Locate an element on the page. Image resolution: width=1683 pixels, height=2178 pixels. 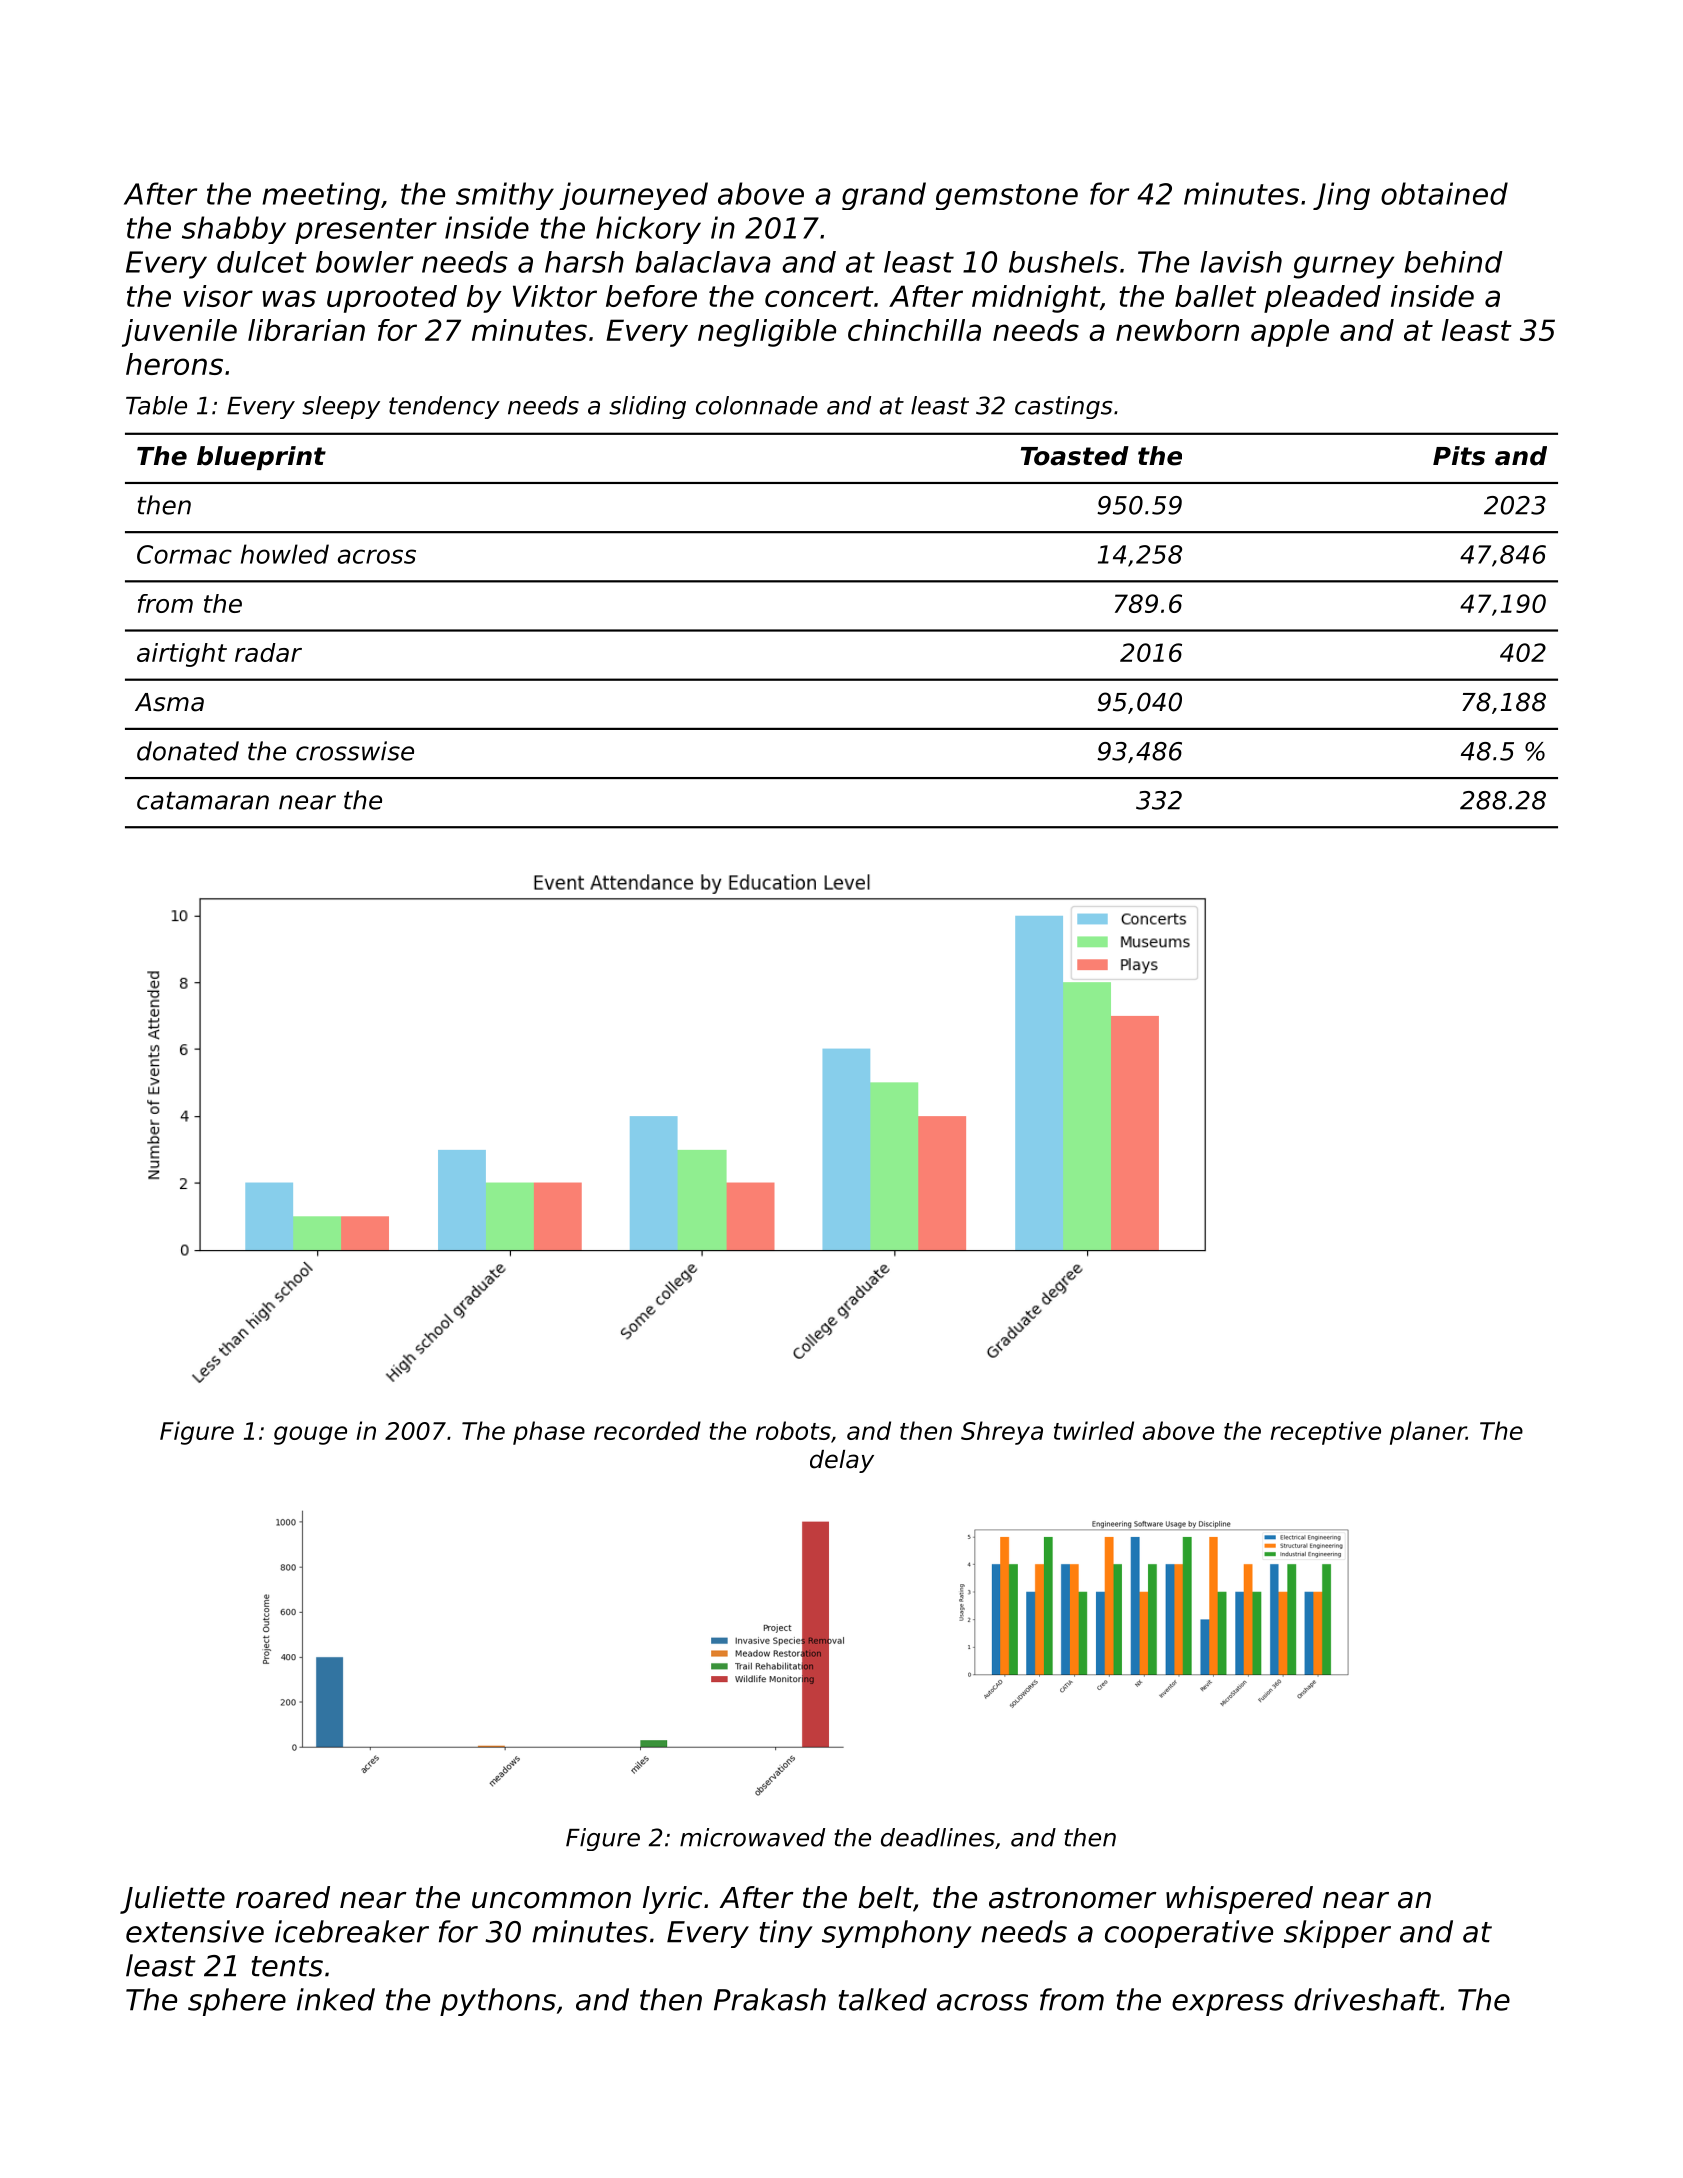
Cormac is located at coordinates (184, 554).
